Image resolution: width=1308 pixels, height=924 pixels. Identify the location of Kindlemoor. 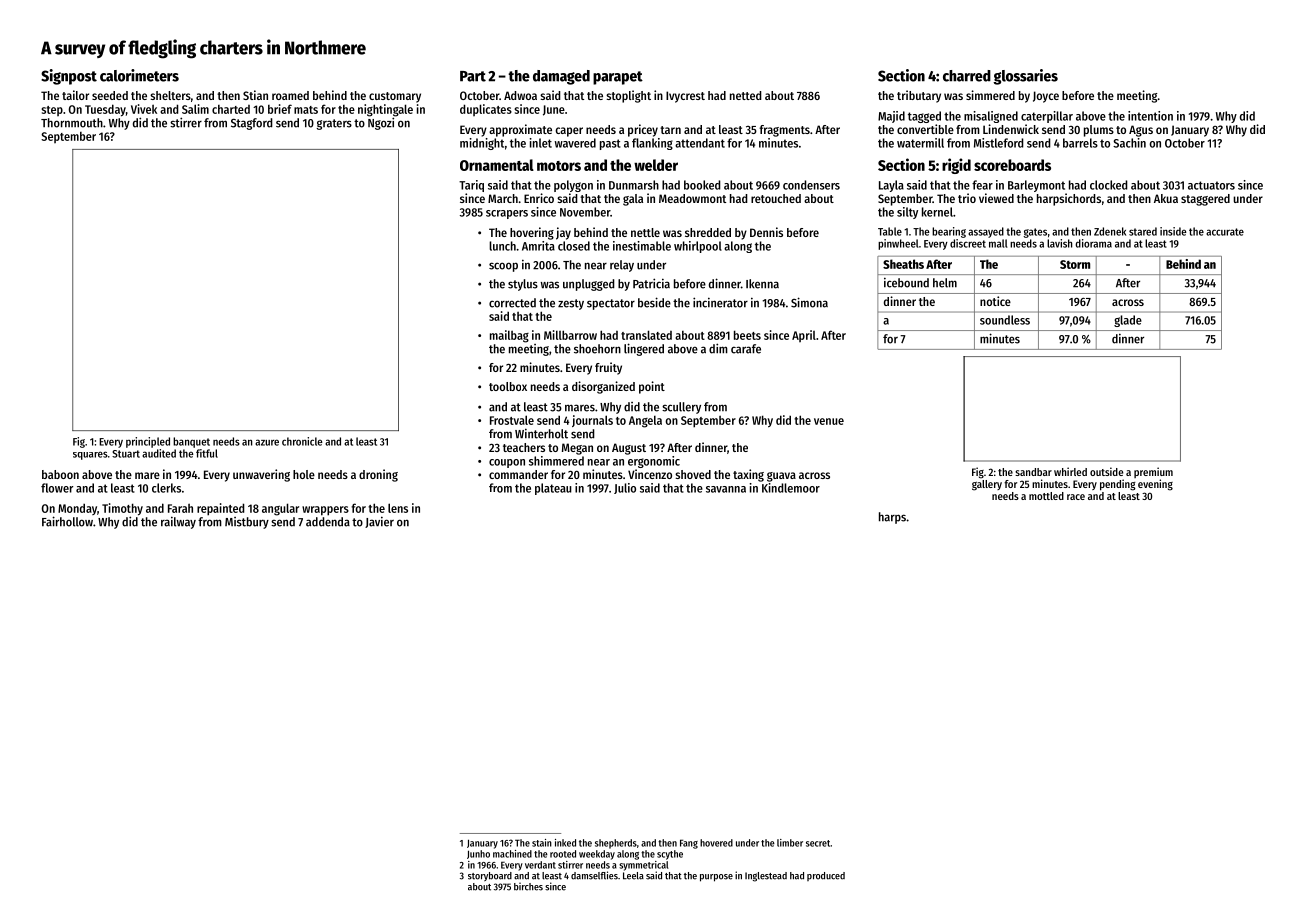
(791, 488).
